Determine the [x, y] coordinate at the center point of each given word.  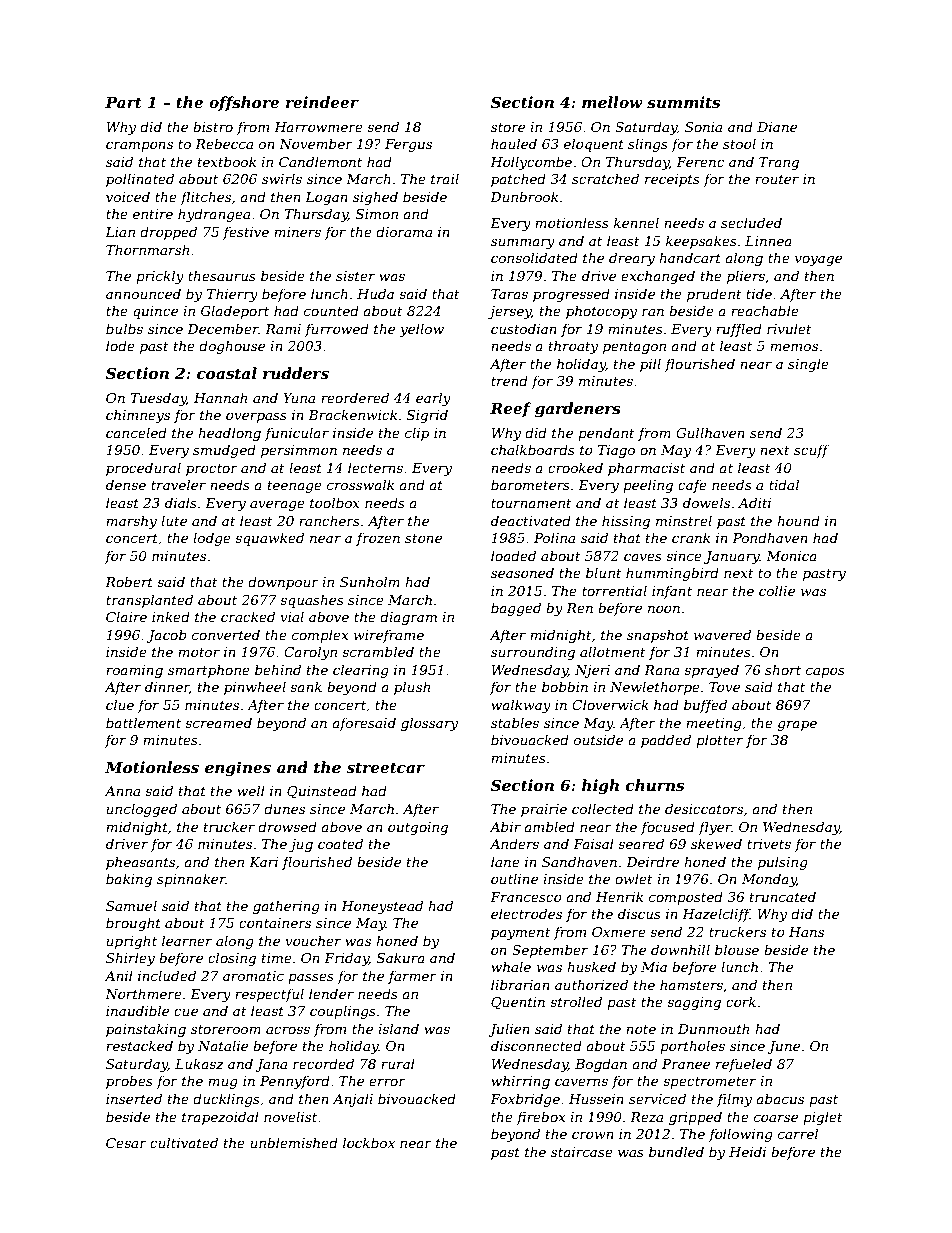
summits [683, 102]
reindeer [322, 102]
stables [515, 722]
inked [171, 616]
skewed [716, 843]
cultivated [184, 1142]
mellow [612, 102]
